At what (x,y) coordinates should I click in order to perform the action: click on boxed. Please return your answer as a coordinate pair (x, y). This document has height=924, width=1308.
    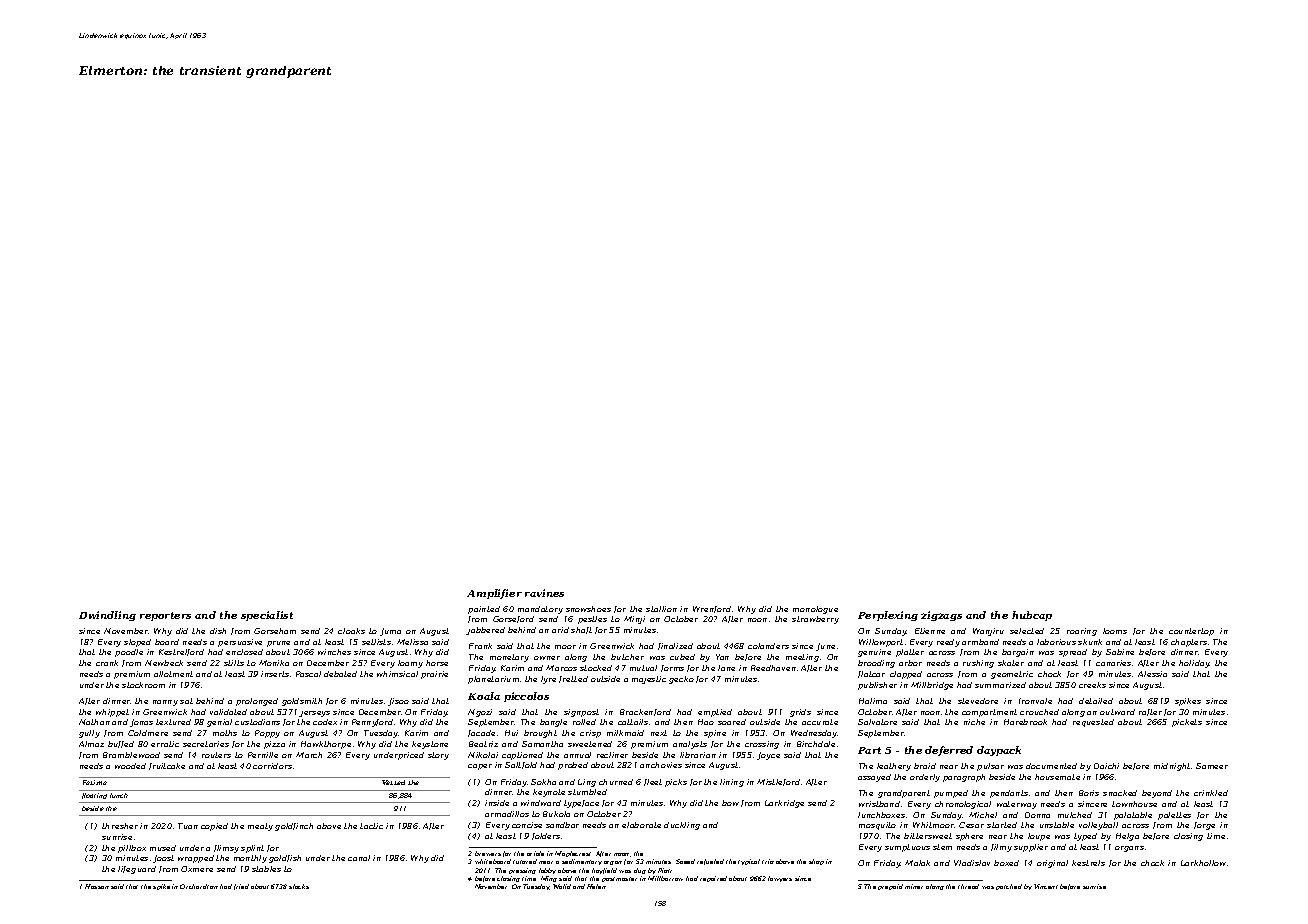
    Looking at the image, I should click on (1006, 863).
